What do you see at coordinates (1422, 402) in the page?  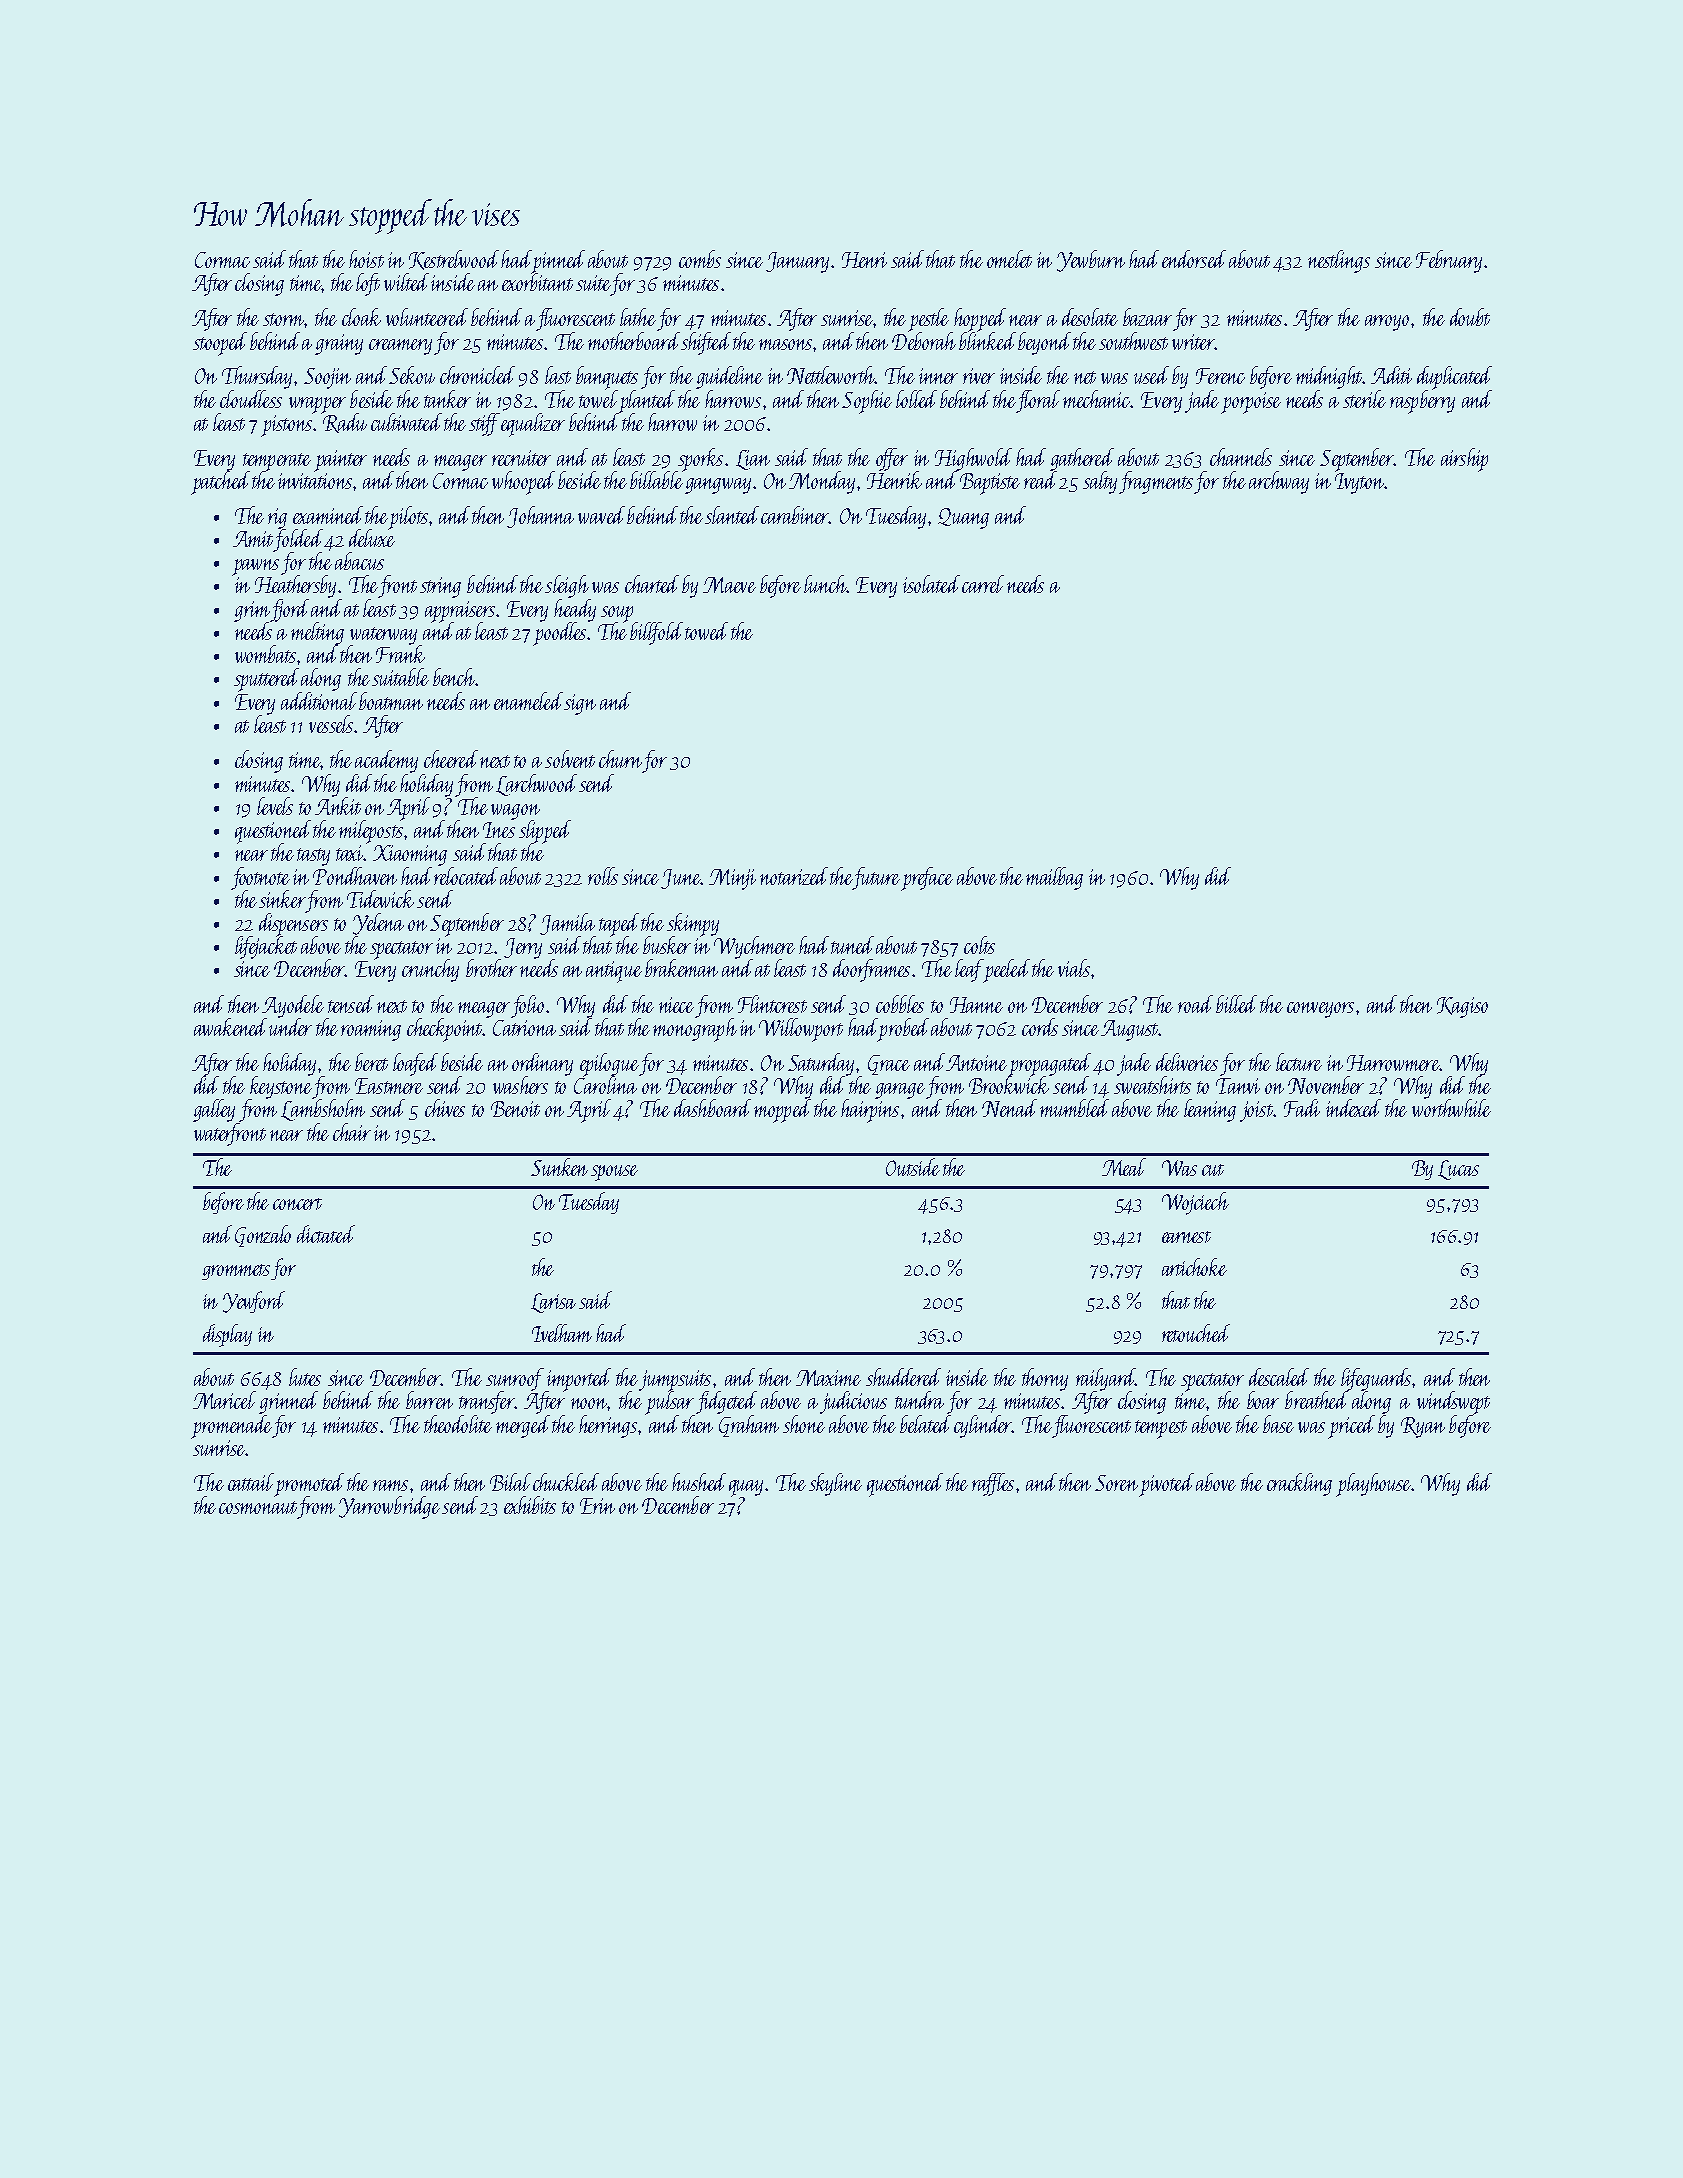 I see `raspberry` at bounding box center [1422, 402].
